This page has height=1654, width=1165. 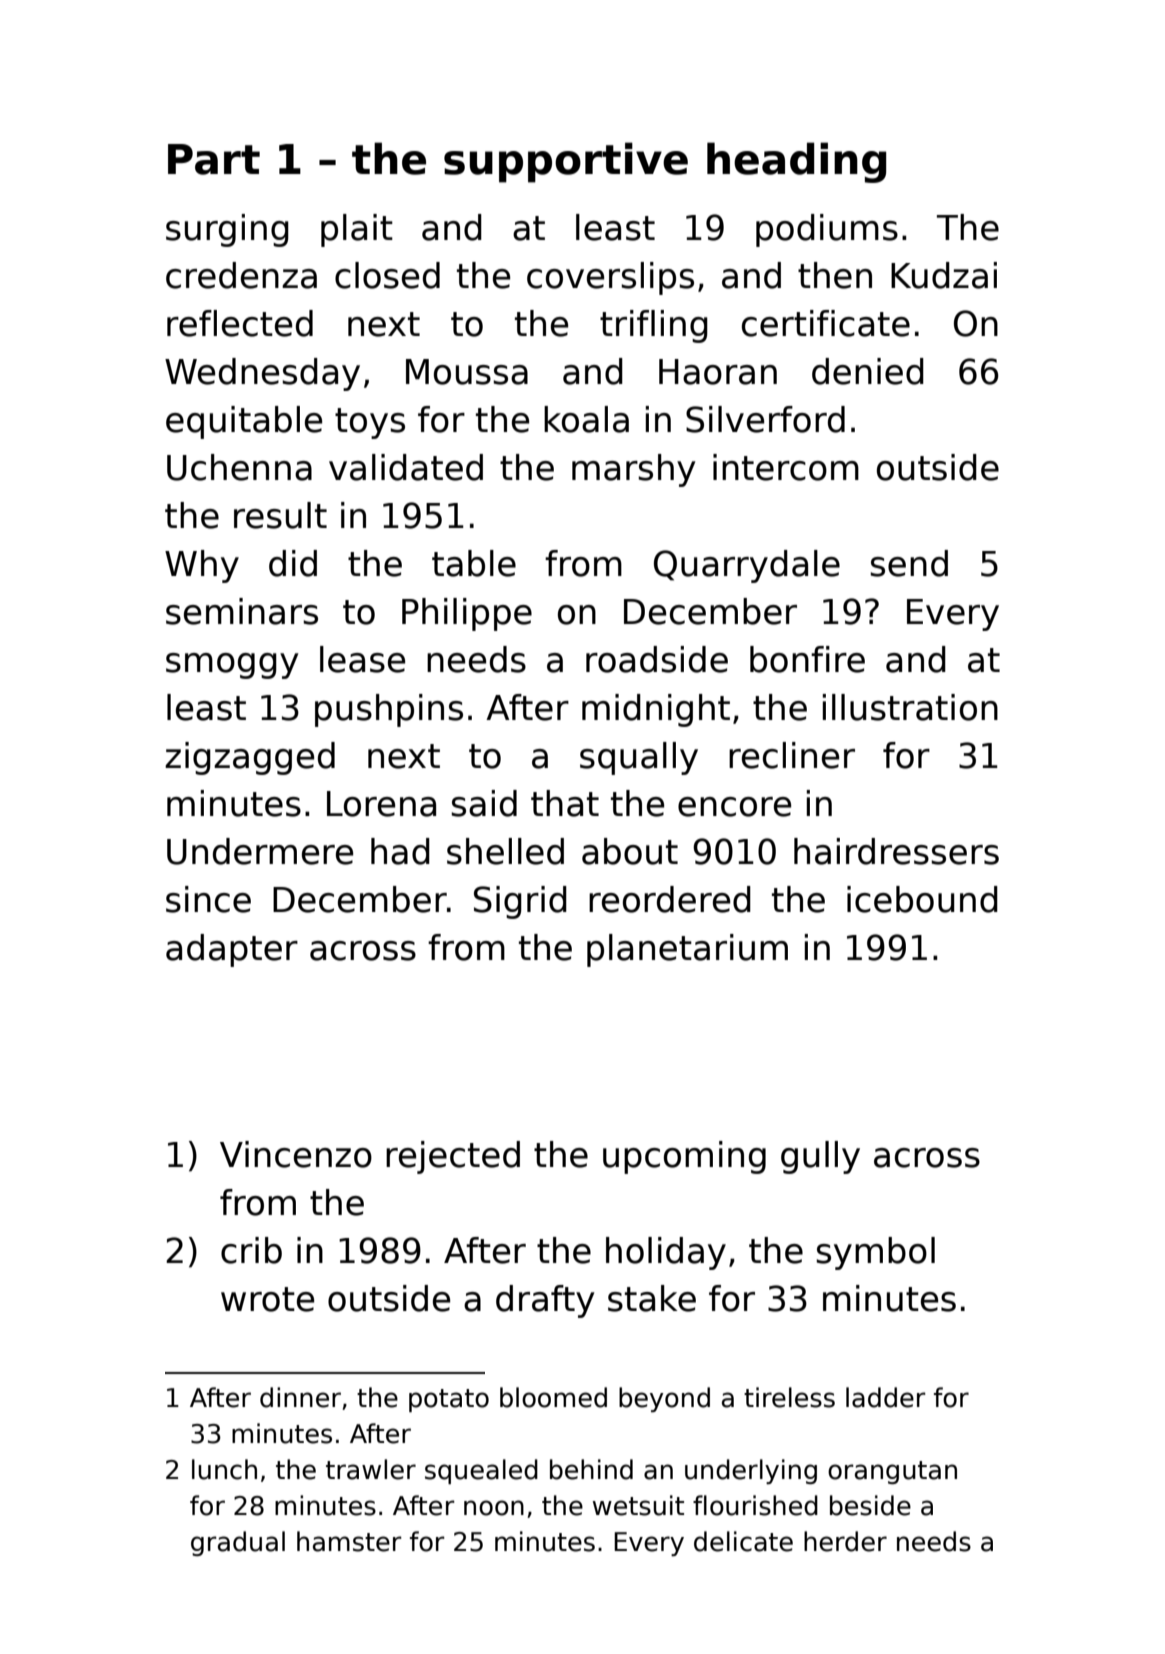 What do you see at coordinates (251, 1250) in the page?
I see `crib` at bounding box center [251, 1250].
